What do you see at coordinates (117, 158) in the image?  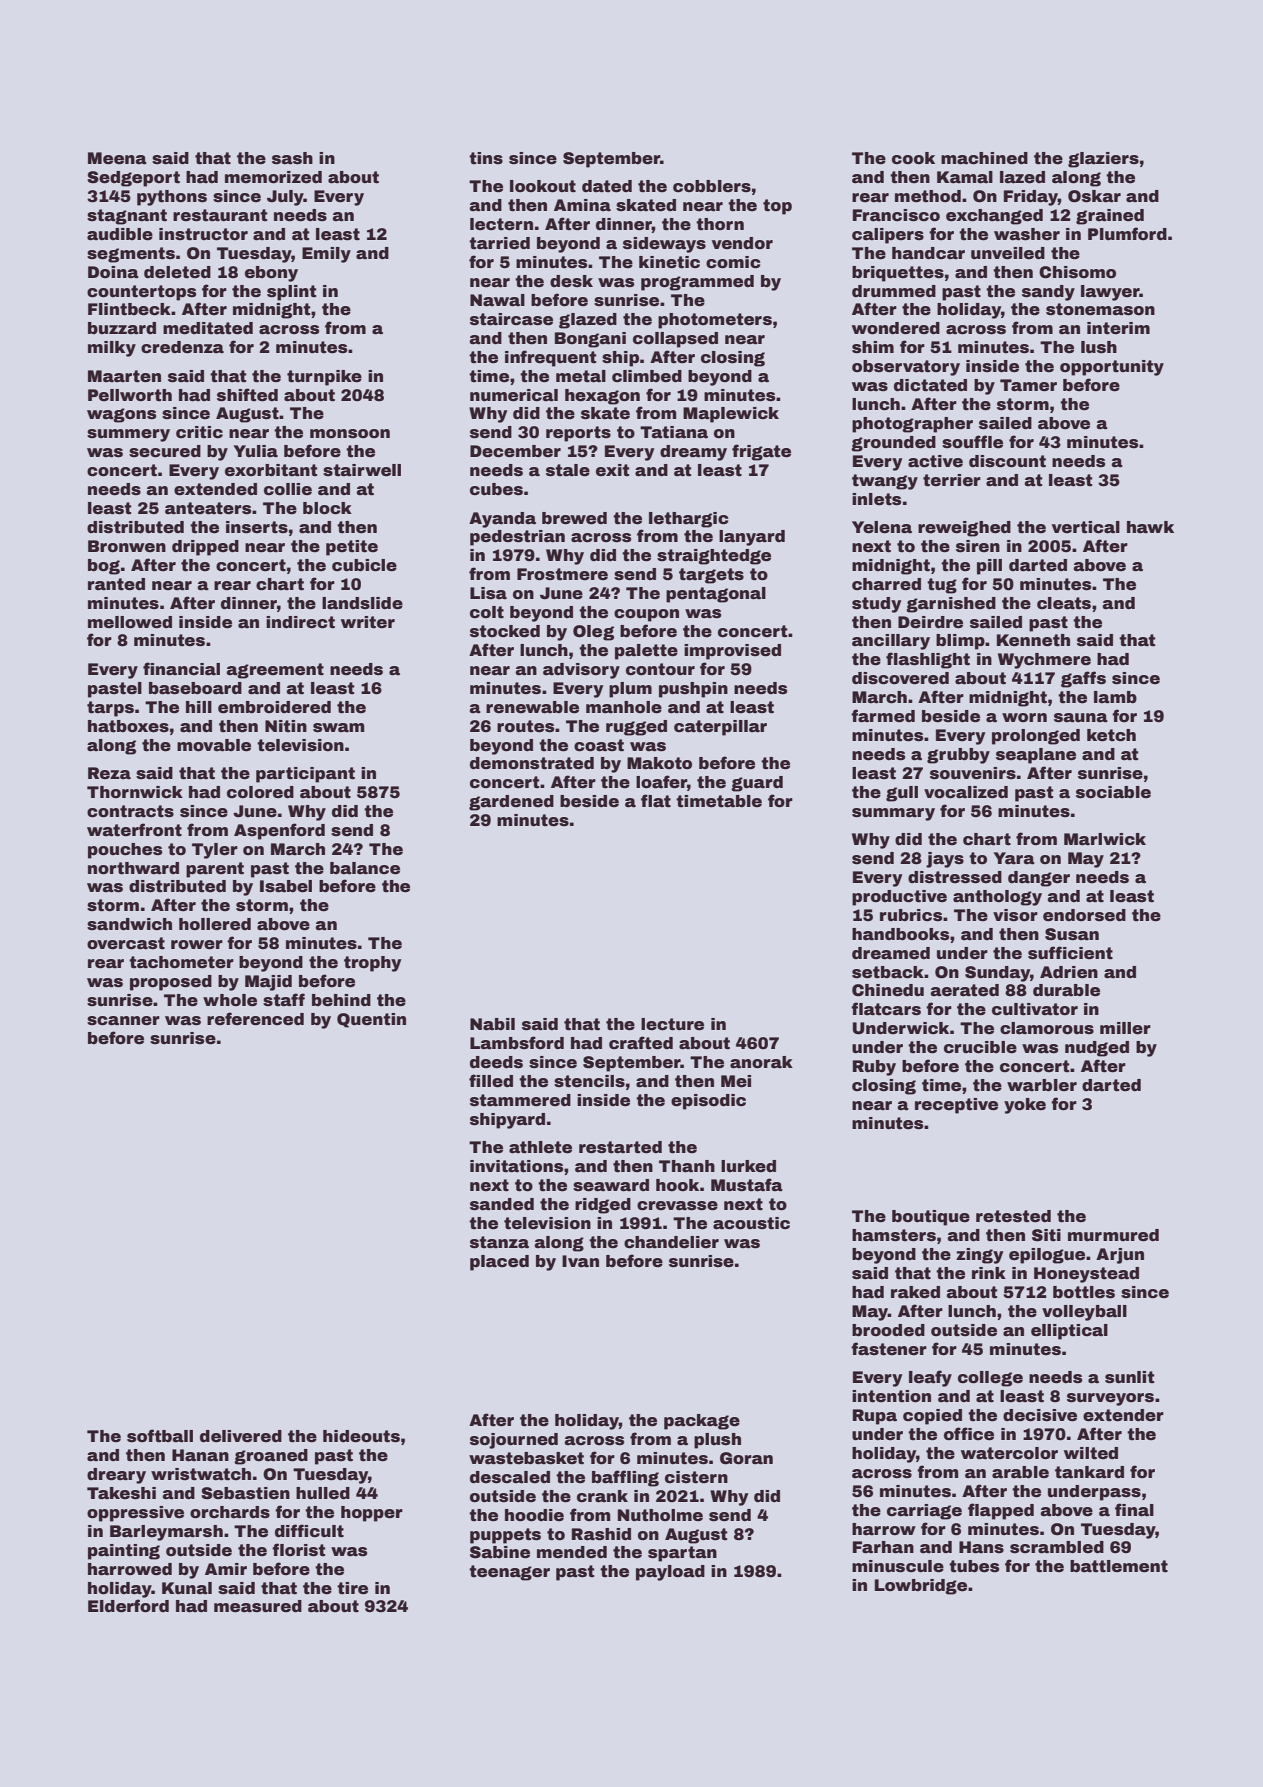 I see `Meena` at bounding box center [117, 158].
